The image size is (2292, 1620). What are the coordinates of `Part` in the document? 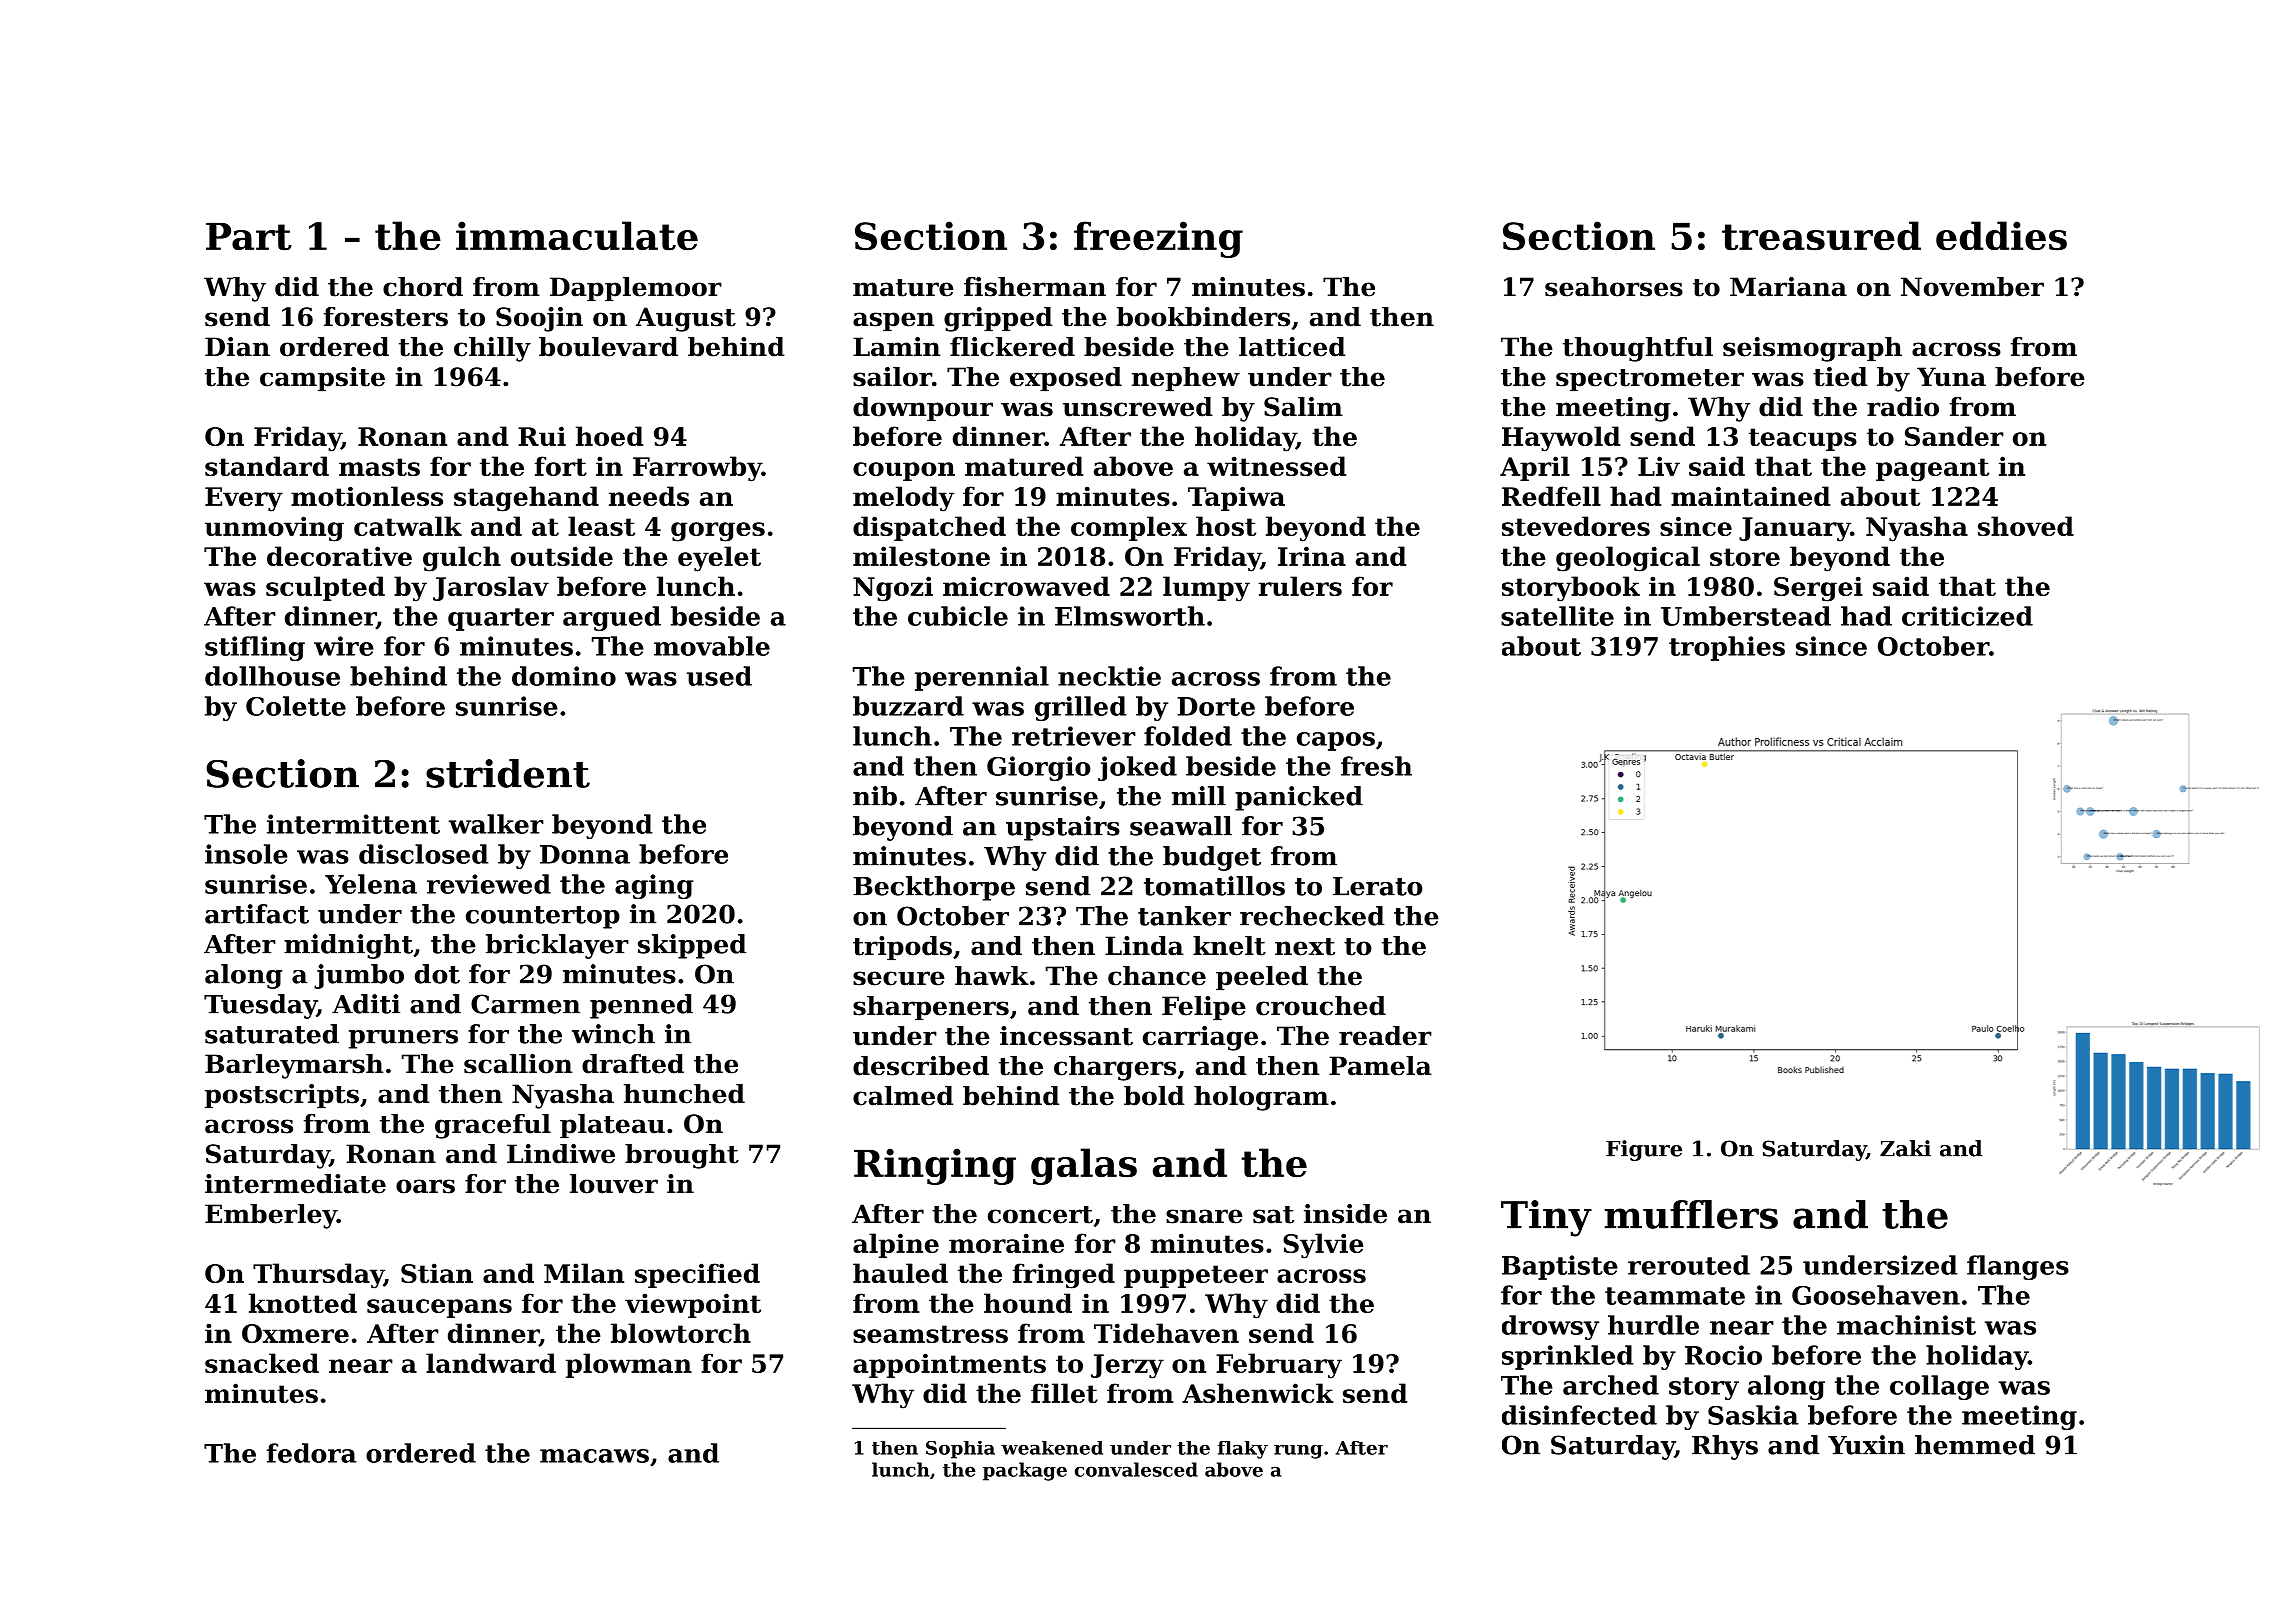 It's located at (249, 237).
